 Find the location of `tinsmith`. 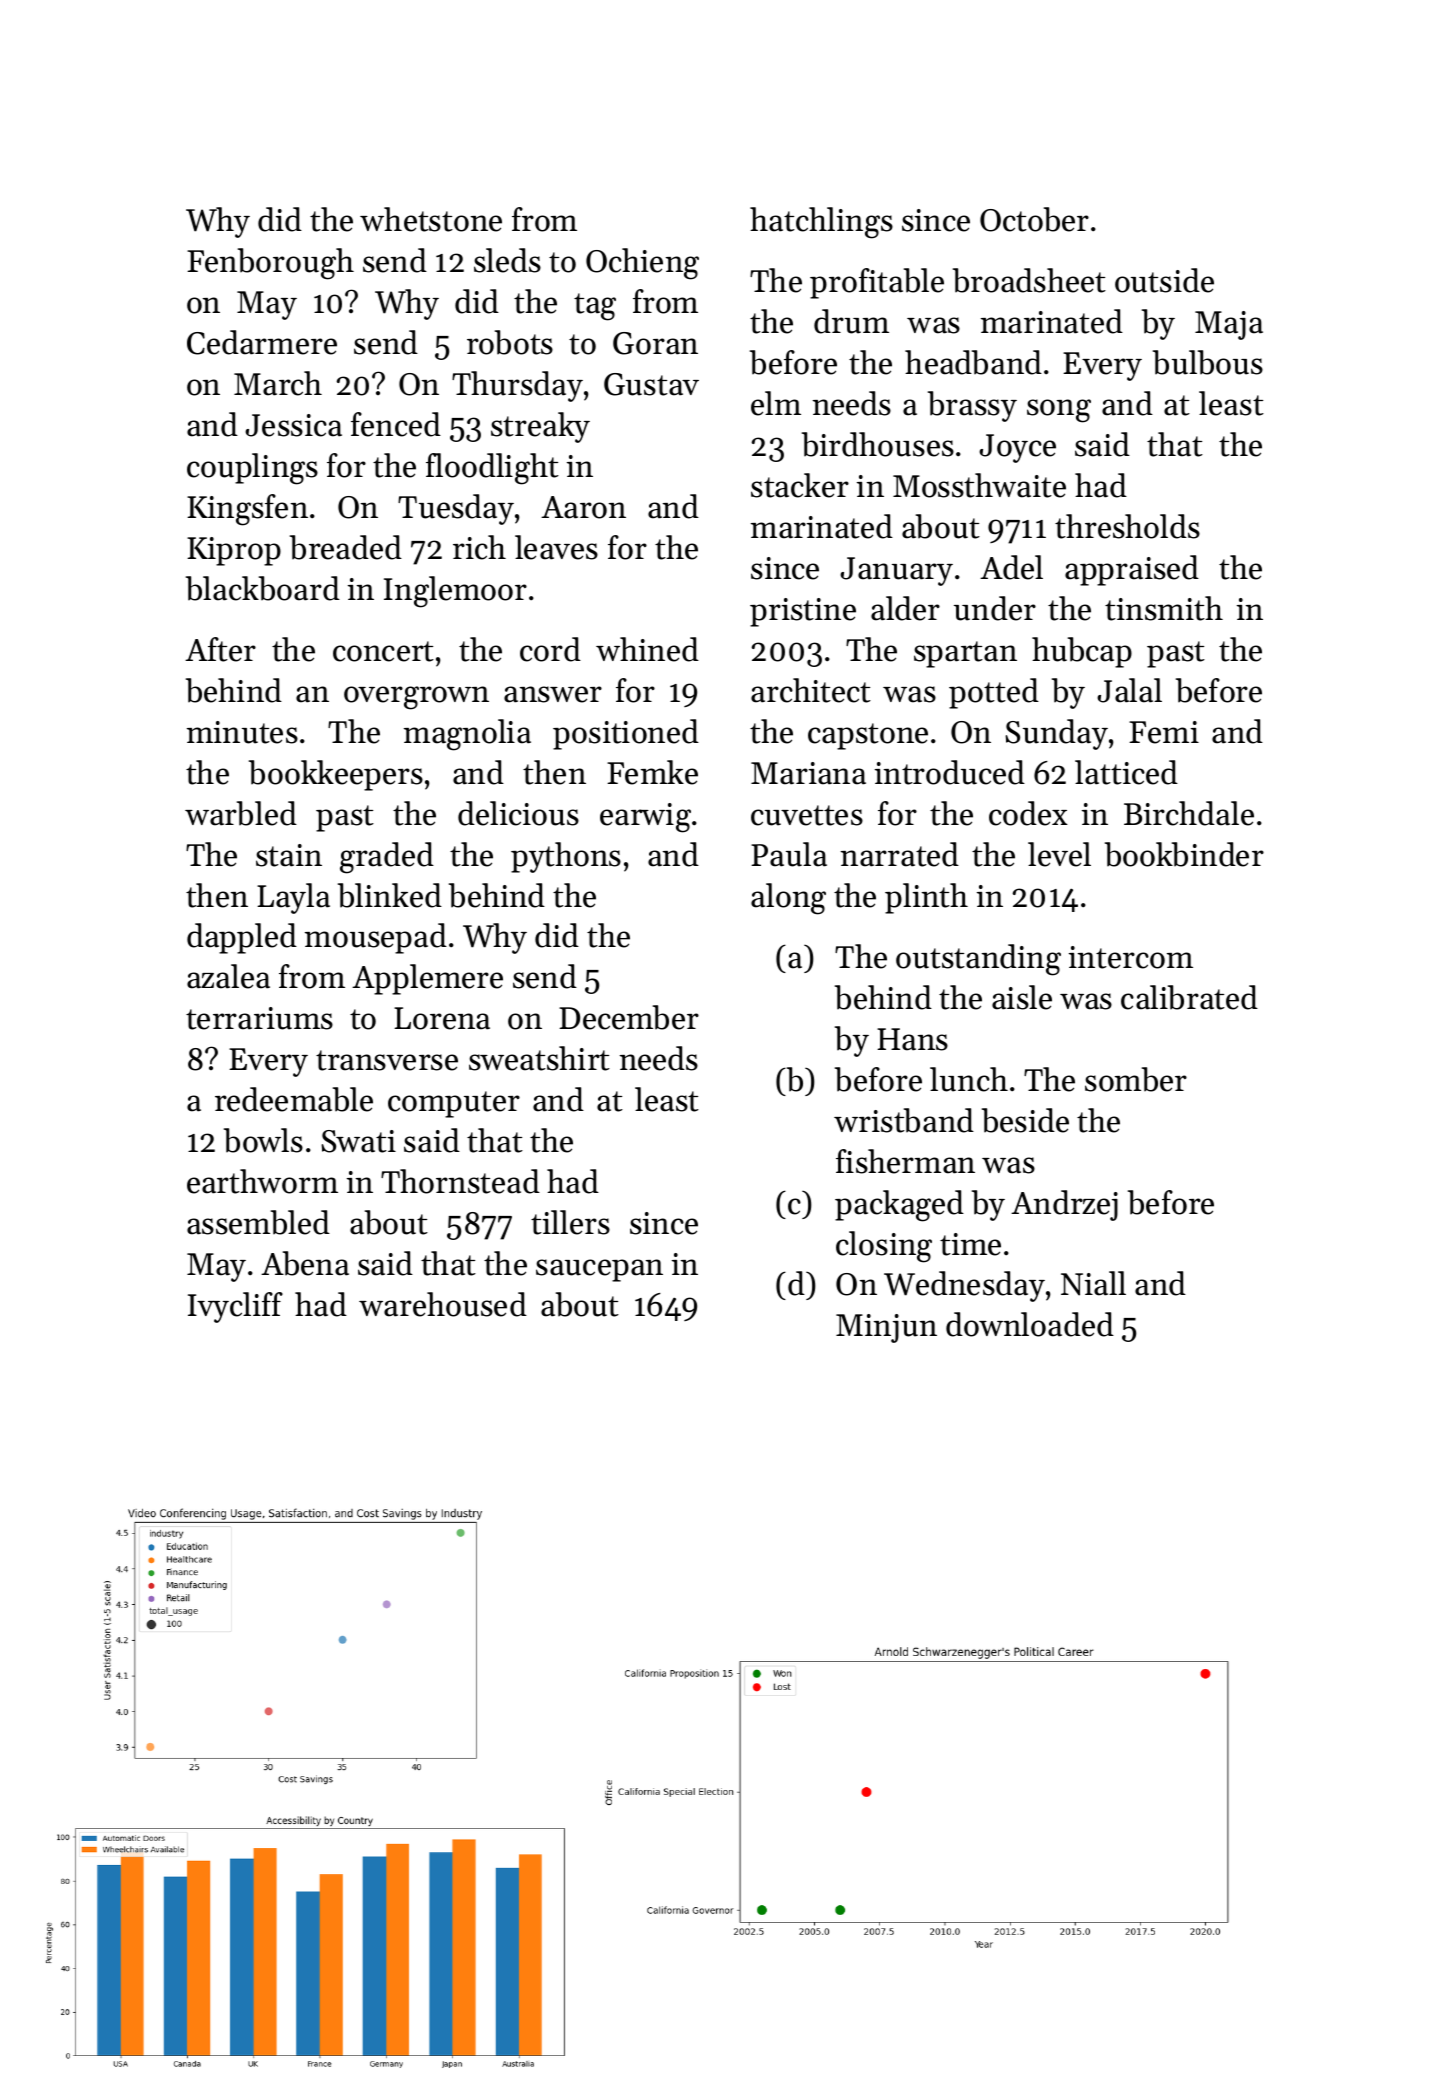

tinsmith is located at coordinates (1164, 608).
